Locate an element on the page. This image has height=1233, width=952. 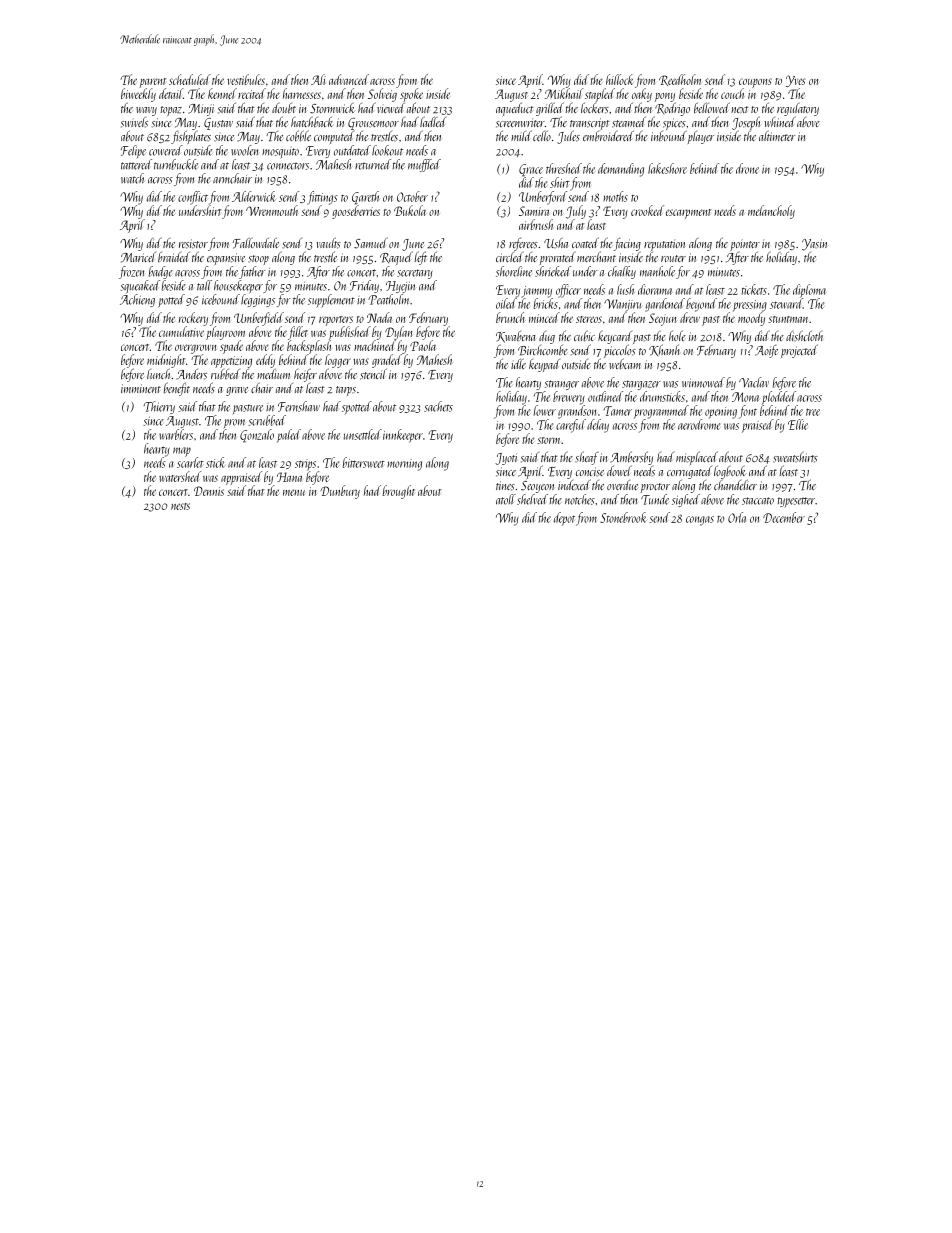
lower is located at coordinates (545, 410).
